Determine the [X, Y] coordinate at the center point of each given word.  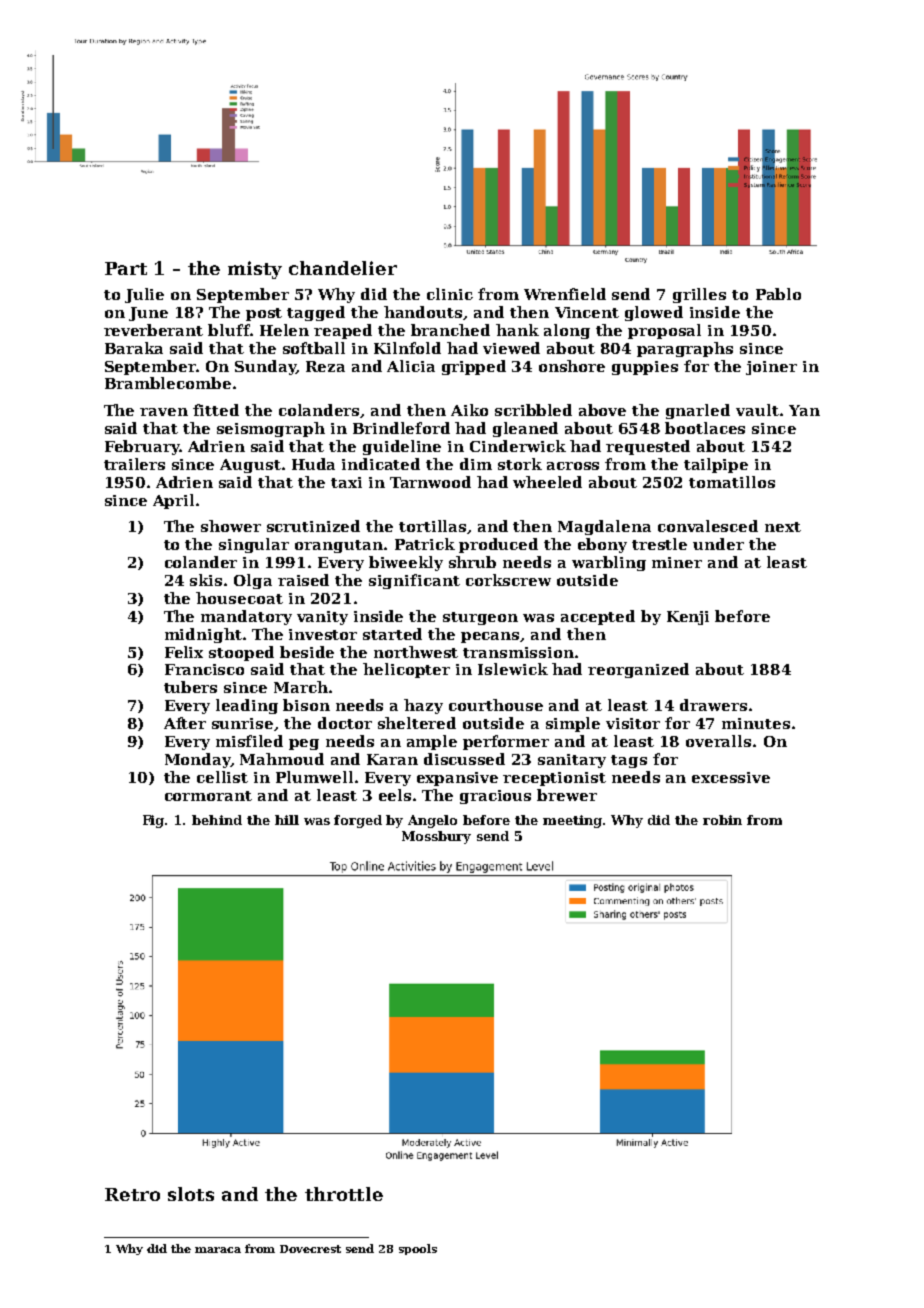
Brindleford [401, 428]
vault [757, 410]
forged [358, 821]
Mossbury [436, 837]
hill [287, 820]
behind [217, 820]
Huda [313, 464]
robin [722, 820]
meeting [572, 821]
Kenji [688, 618]
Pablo [778, 294]
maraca [218, 1250]
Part [126, 268]
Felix [184, 652]
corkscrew [508, 580]
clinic [450, 294]
